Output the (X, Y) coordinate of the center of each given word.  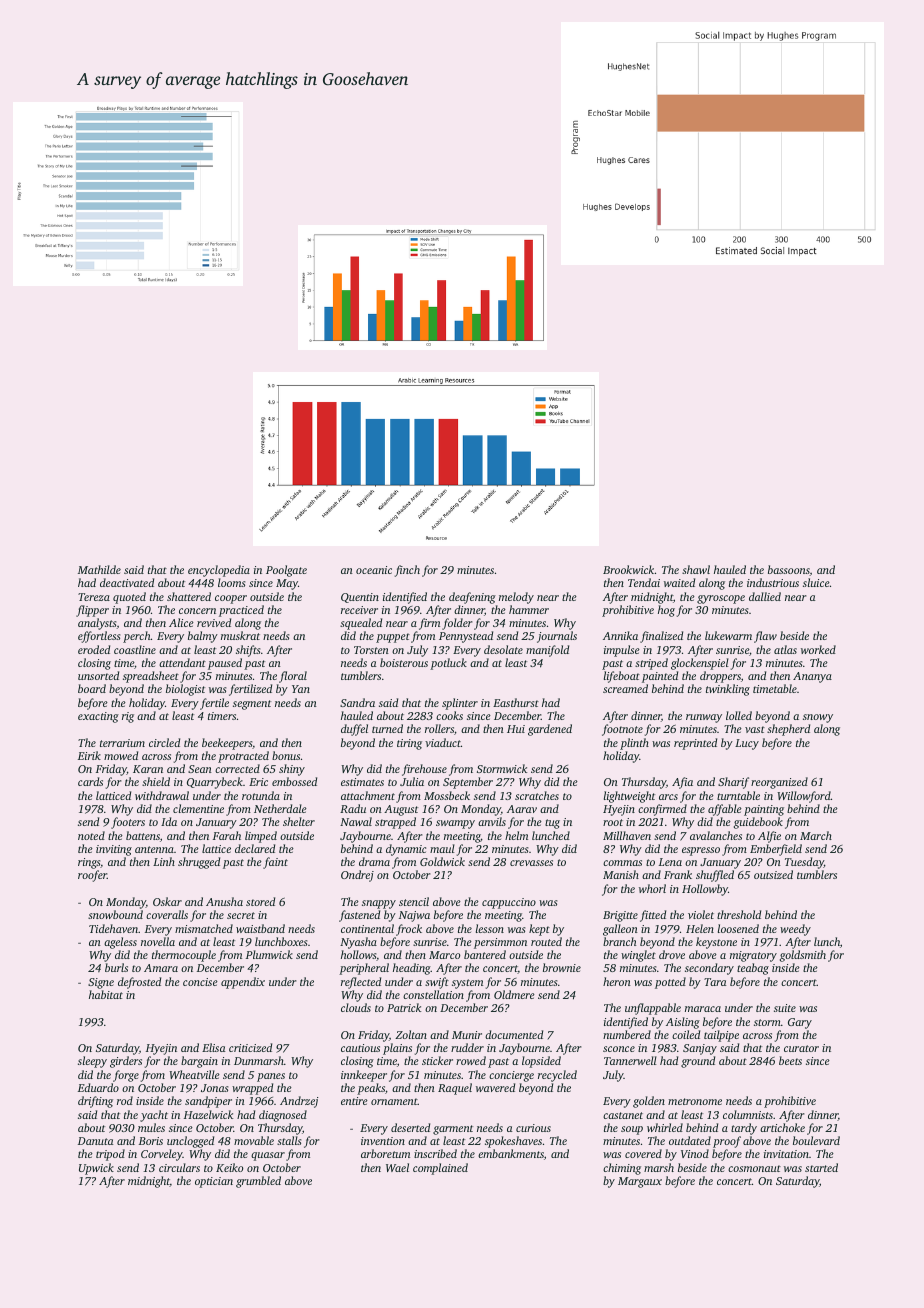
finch (407, 571)
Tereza (94, 597)
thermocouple (184, 956)
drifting (95, 1102)
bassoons (789, 570)
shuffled (715, 876)
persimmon (500, 943)
